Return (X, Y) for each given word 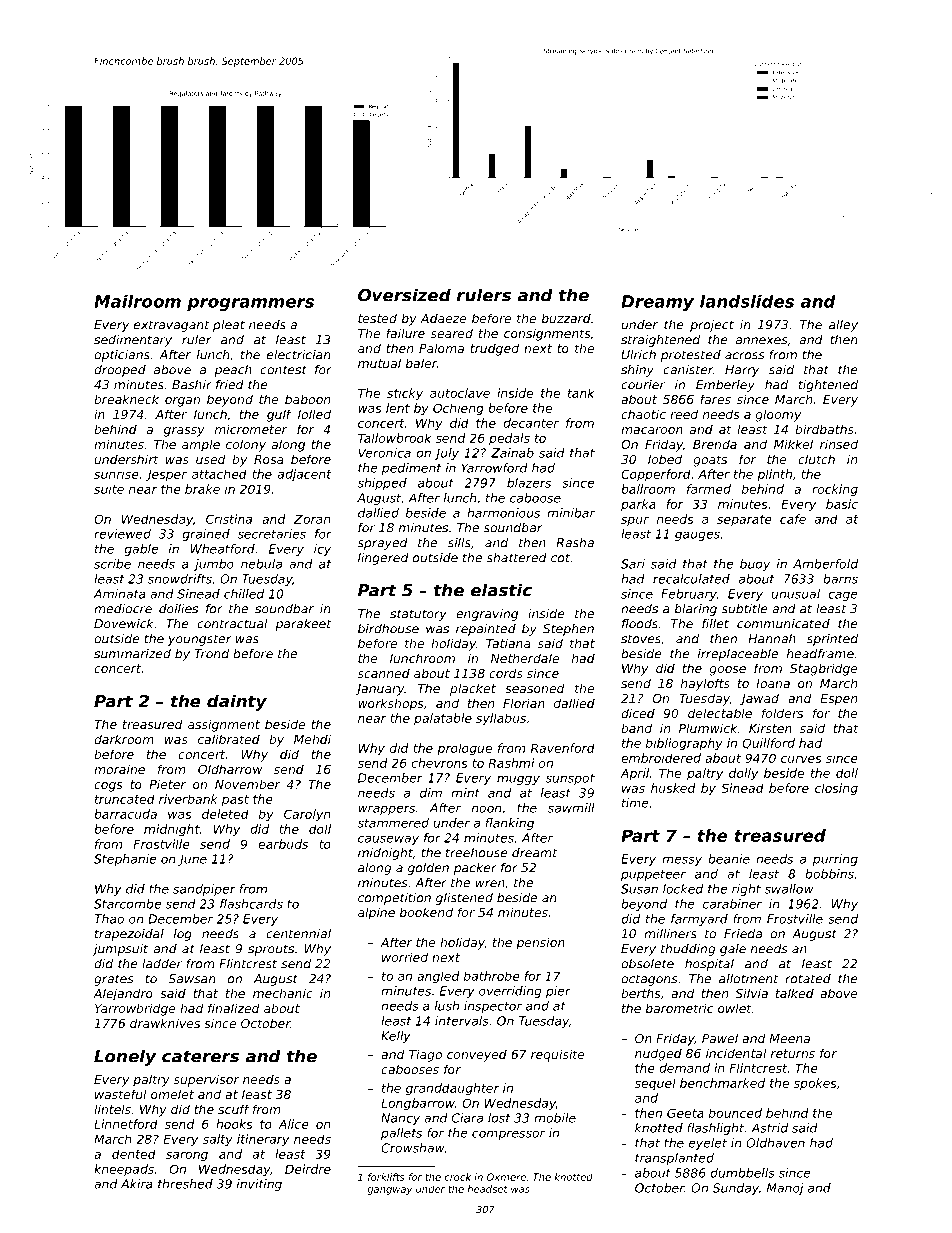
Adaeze (443, 318)
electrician (298, 355)
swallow (789, 889)
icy (322, 550)
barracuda (125, 814)
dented (134, 1154)
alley (843, 326)
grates (113, 980)
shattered (516, 558)
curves (801, 759)
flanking (510, 824)
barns (840, 579)
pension (540, 943)
